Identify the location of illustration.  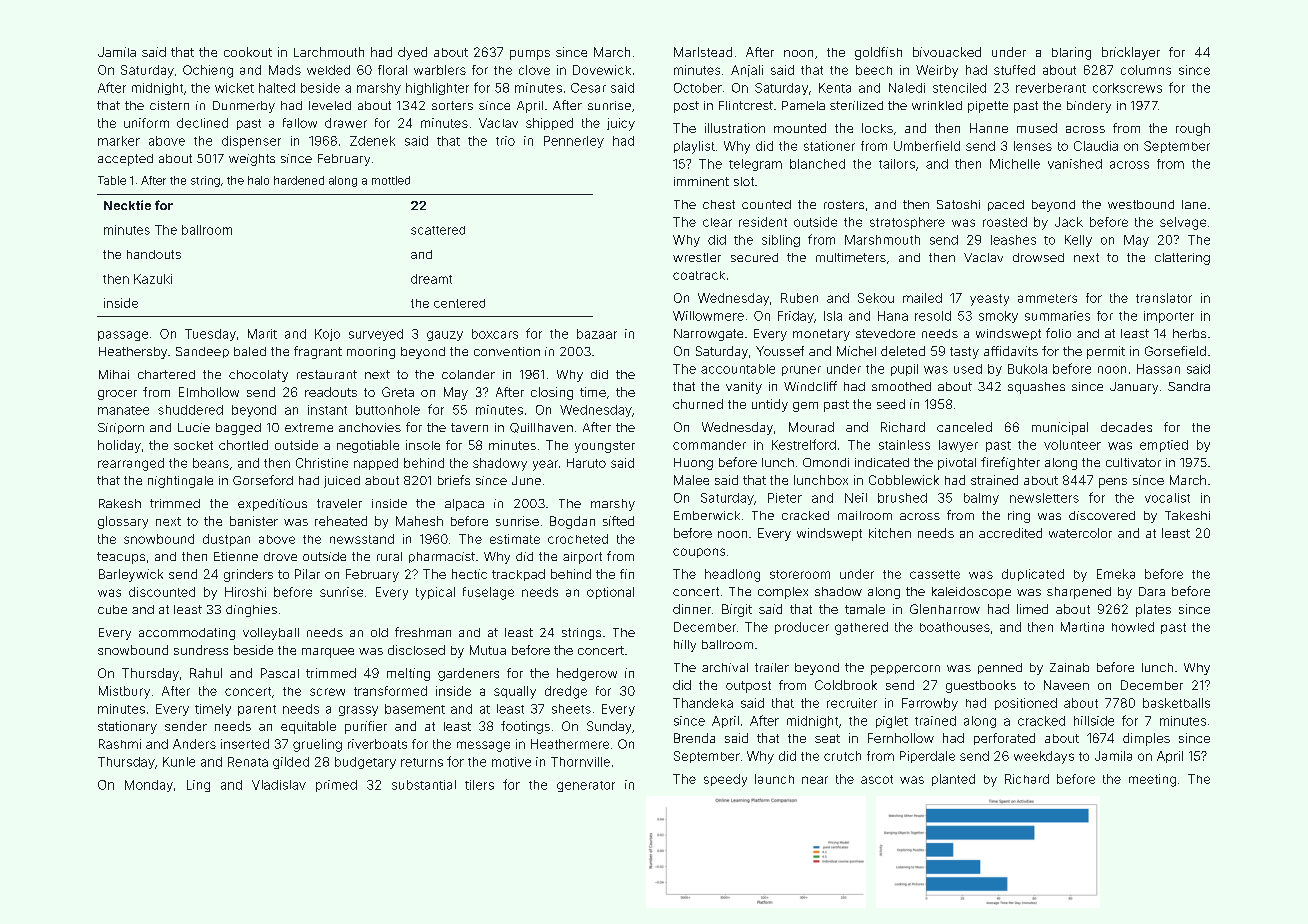
(735, 128).
